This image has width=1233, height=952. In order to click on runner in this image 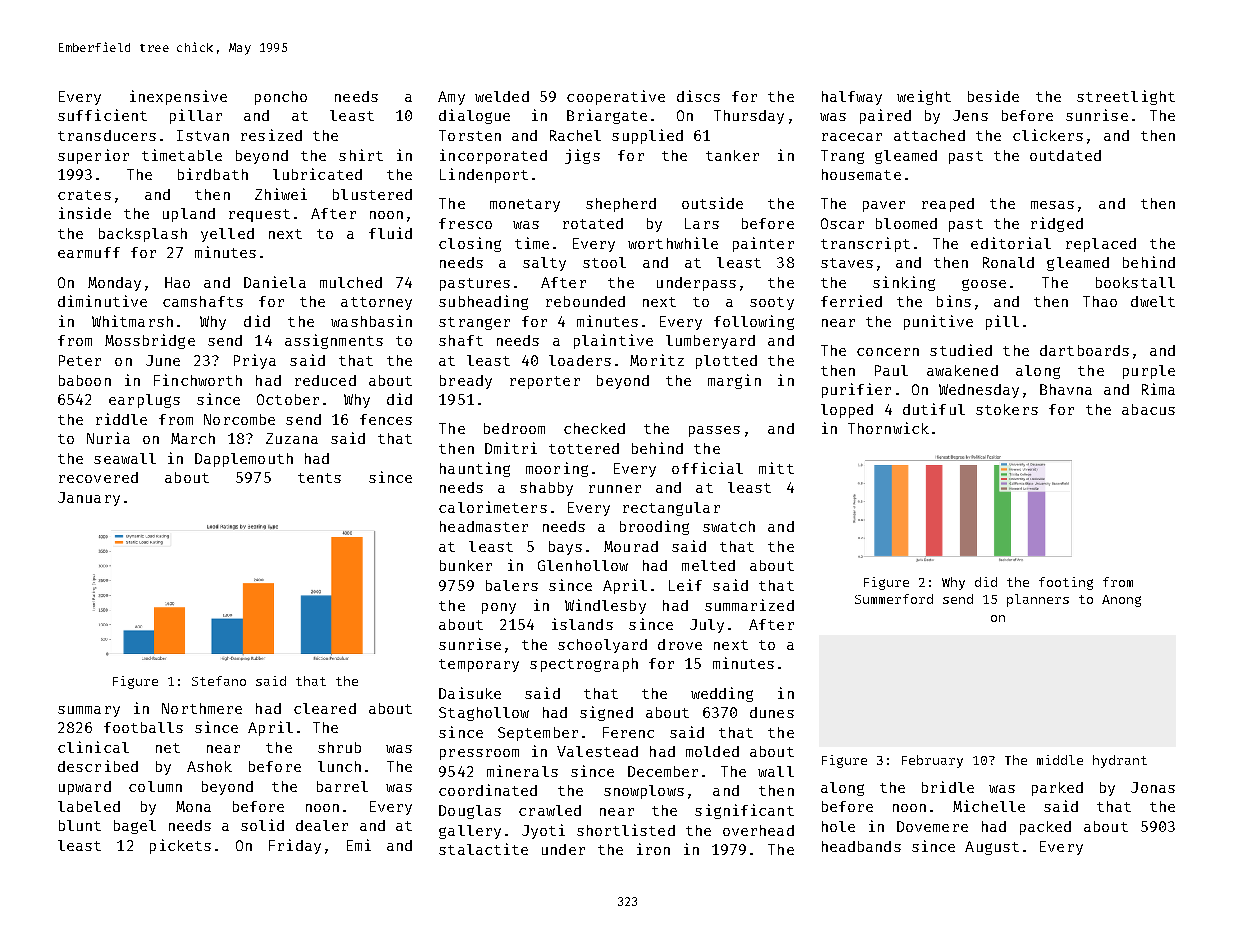, I will do `click(615, 489)`.
